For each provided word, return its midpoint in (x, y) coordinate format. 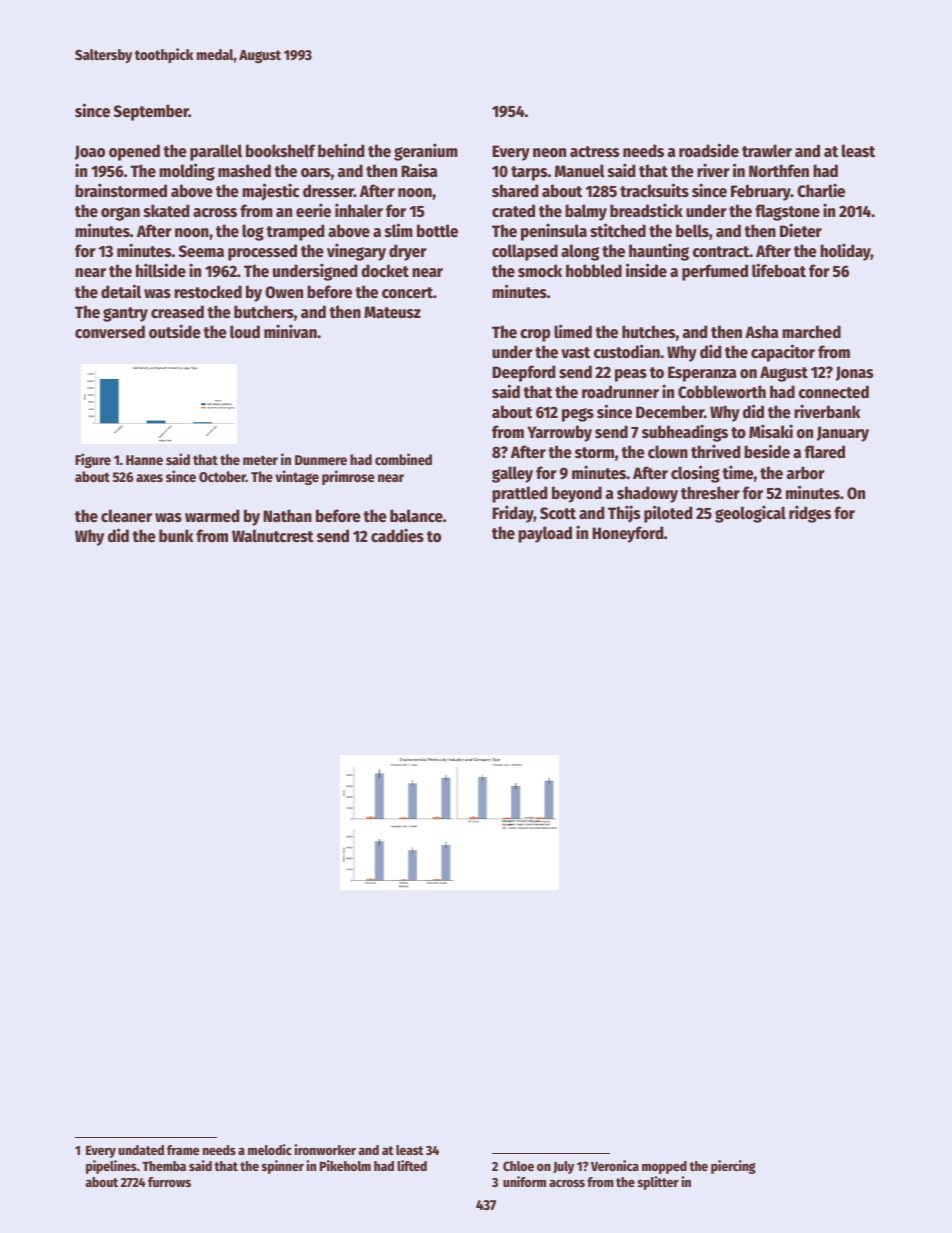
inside (646, 270)
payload (545, 534)
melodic (270, 1149)
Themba (164, 1166)
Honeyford (627, 534)
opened (134, 152)
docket (385, 271)
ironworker (325, 1149)
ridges (810, 514)
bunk (176, 535)
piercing (733, 1167)
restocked (208, 292)
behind (341, 150)
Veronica (615, 1165)
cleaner (126, 516)
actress (594, 152)
